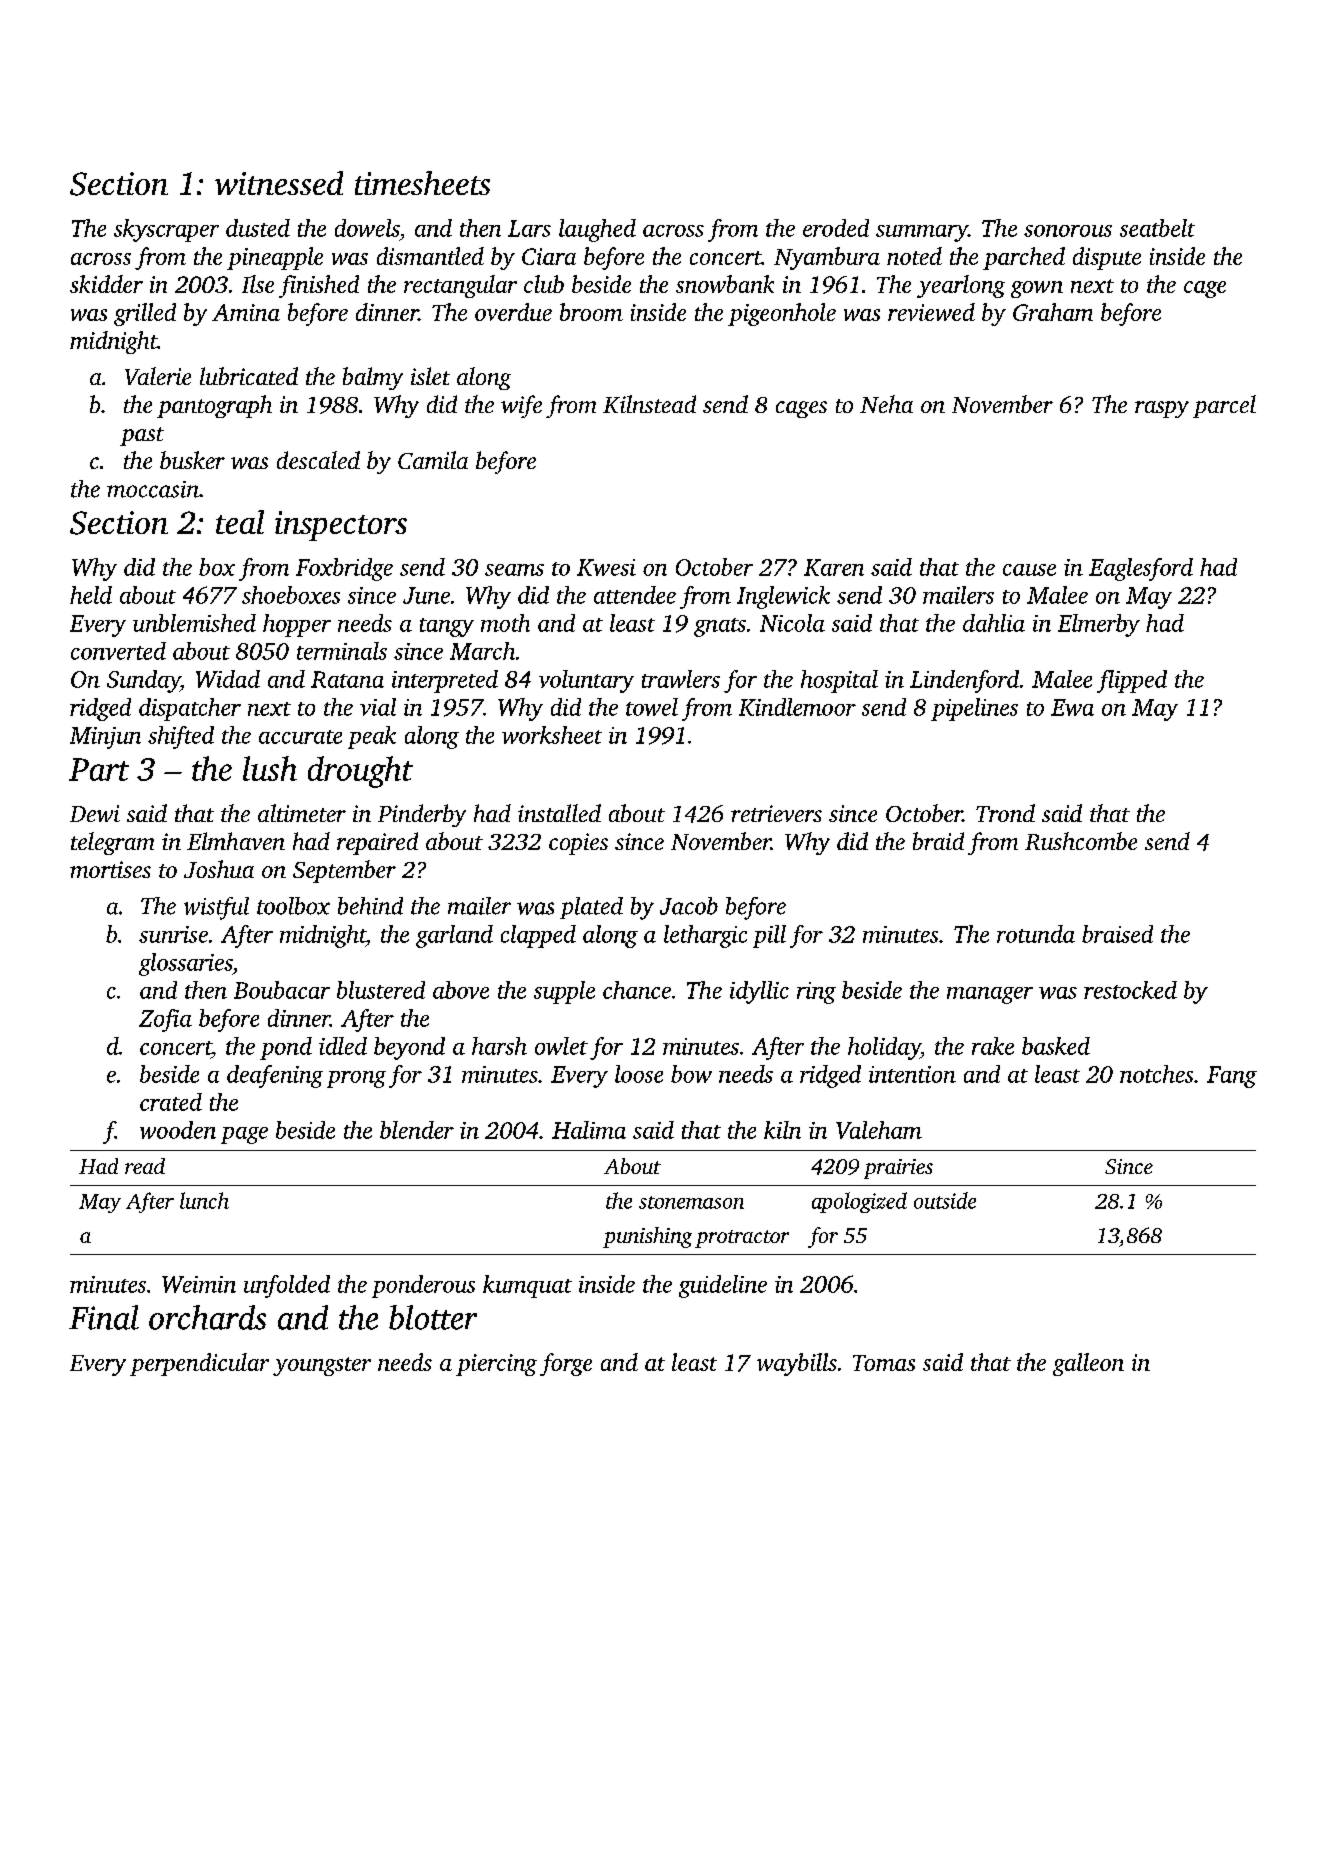  Describe the element at coordinates (171, 1102) in the screenshot. I see `crated` at that location.
